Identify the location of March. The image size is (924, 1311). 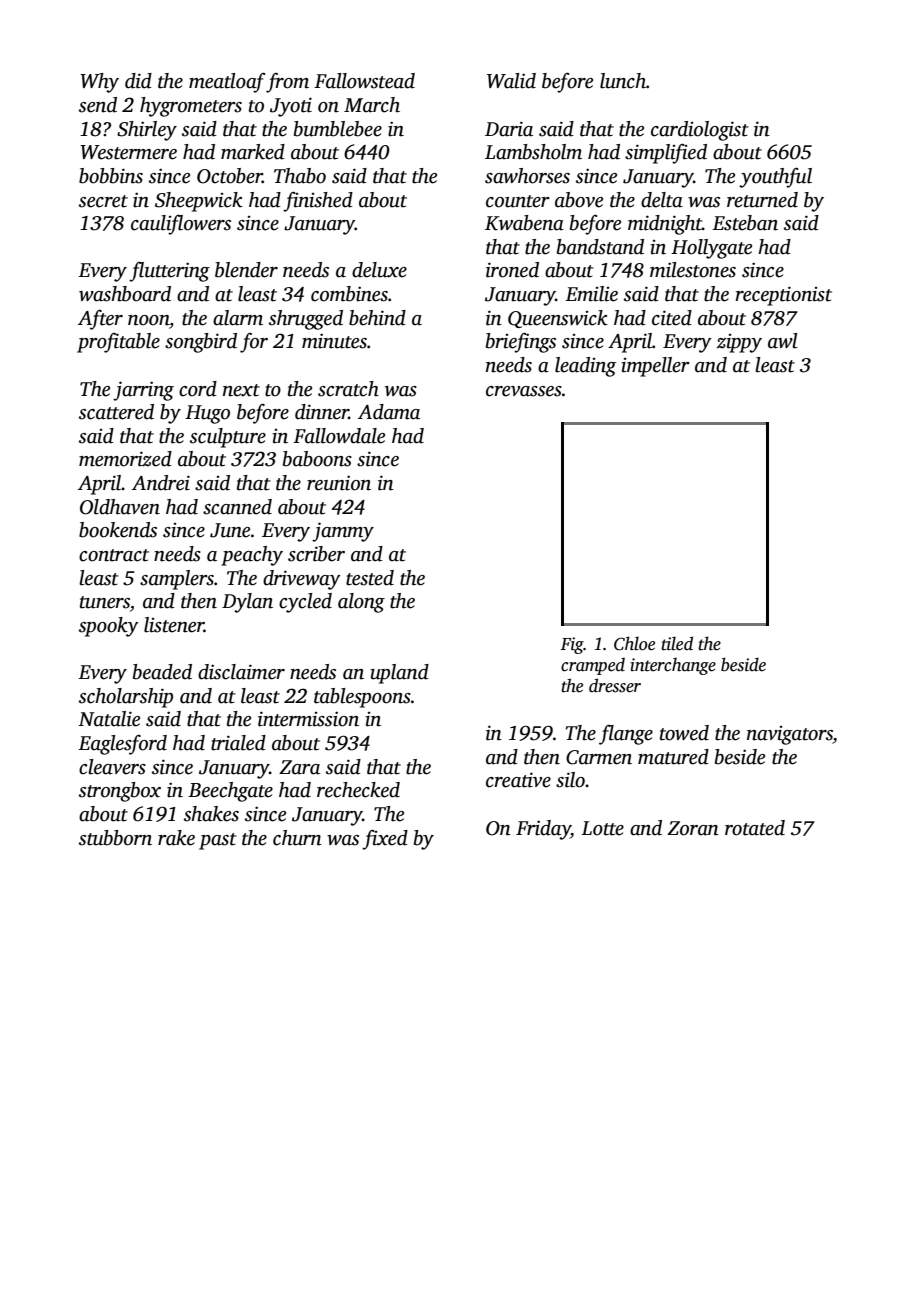
(372, 105).
